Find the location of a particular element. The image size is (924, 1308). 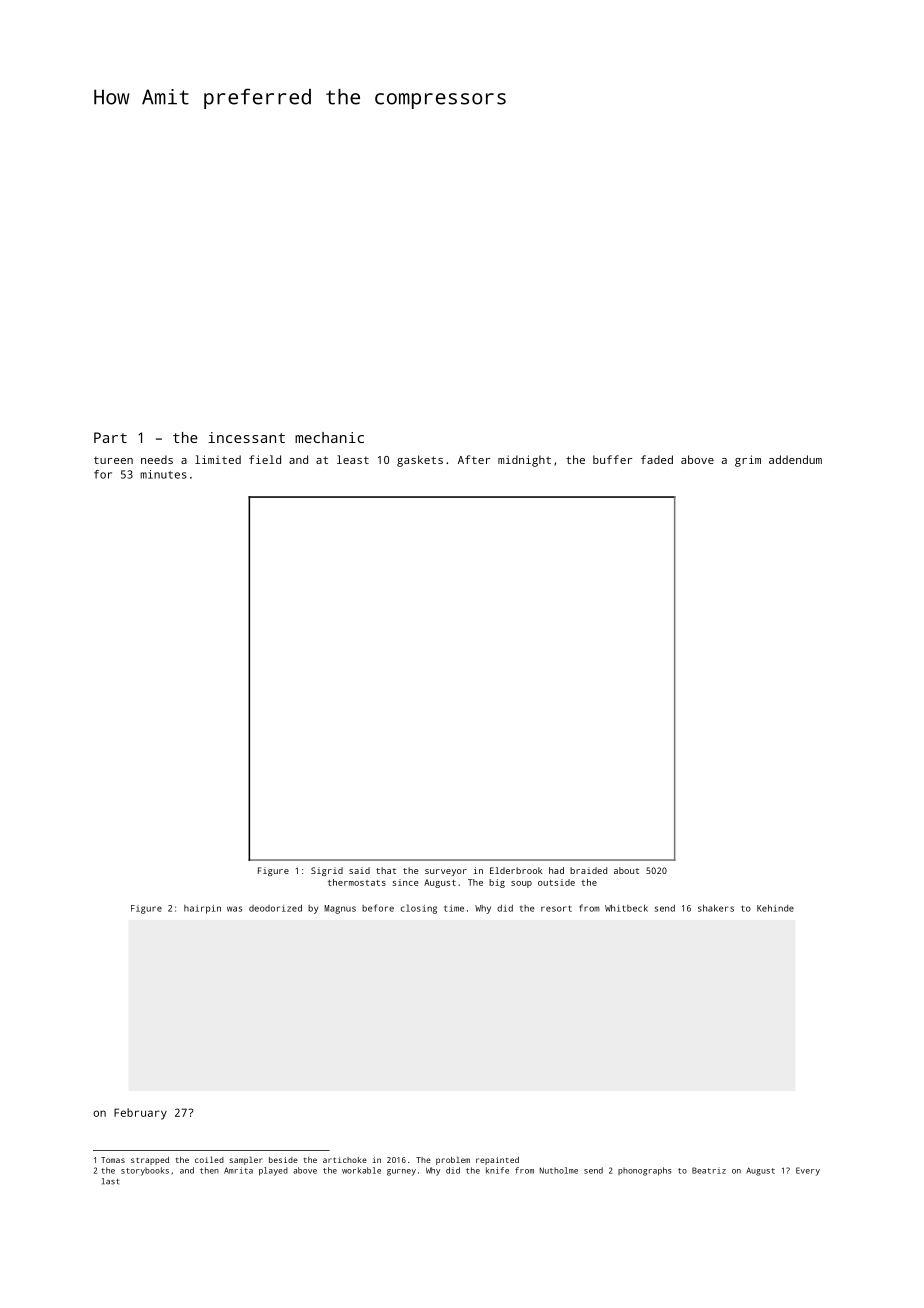

Every is located at coordinates (808, 1171).
